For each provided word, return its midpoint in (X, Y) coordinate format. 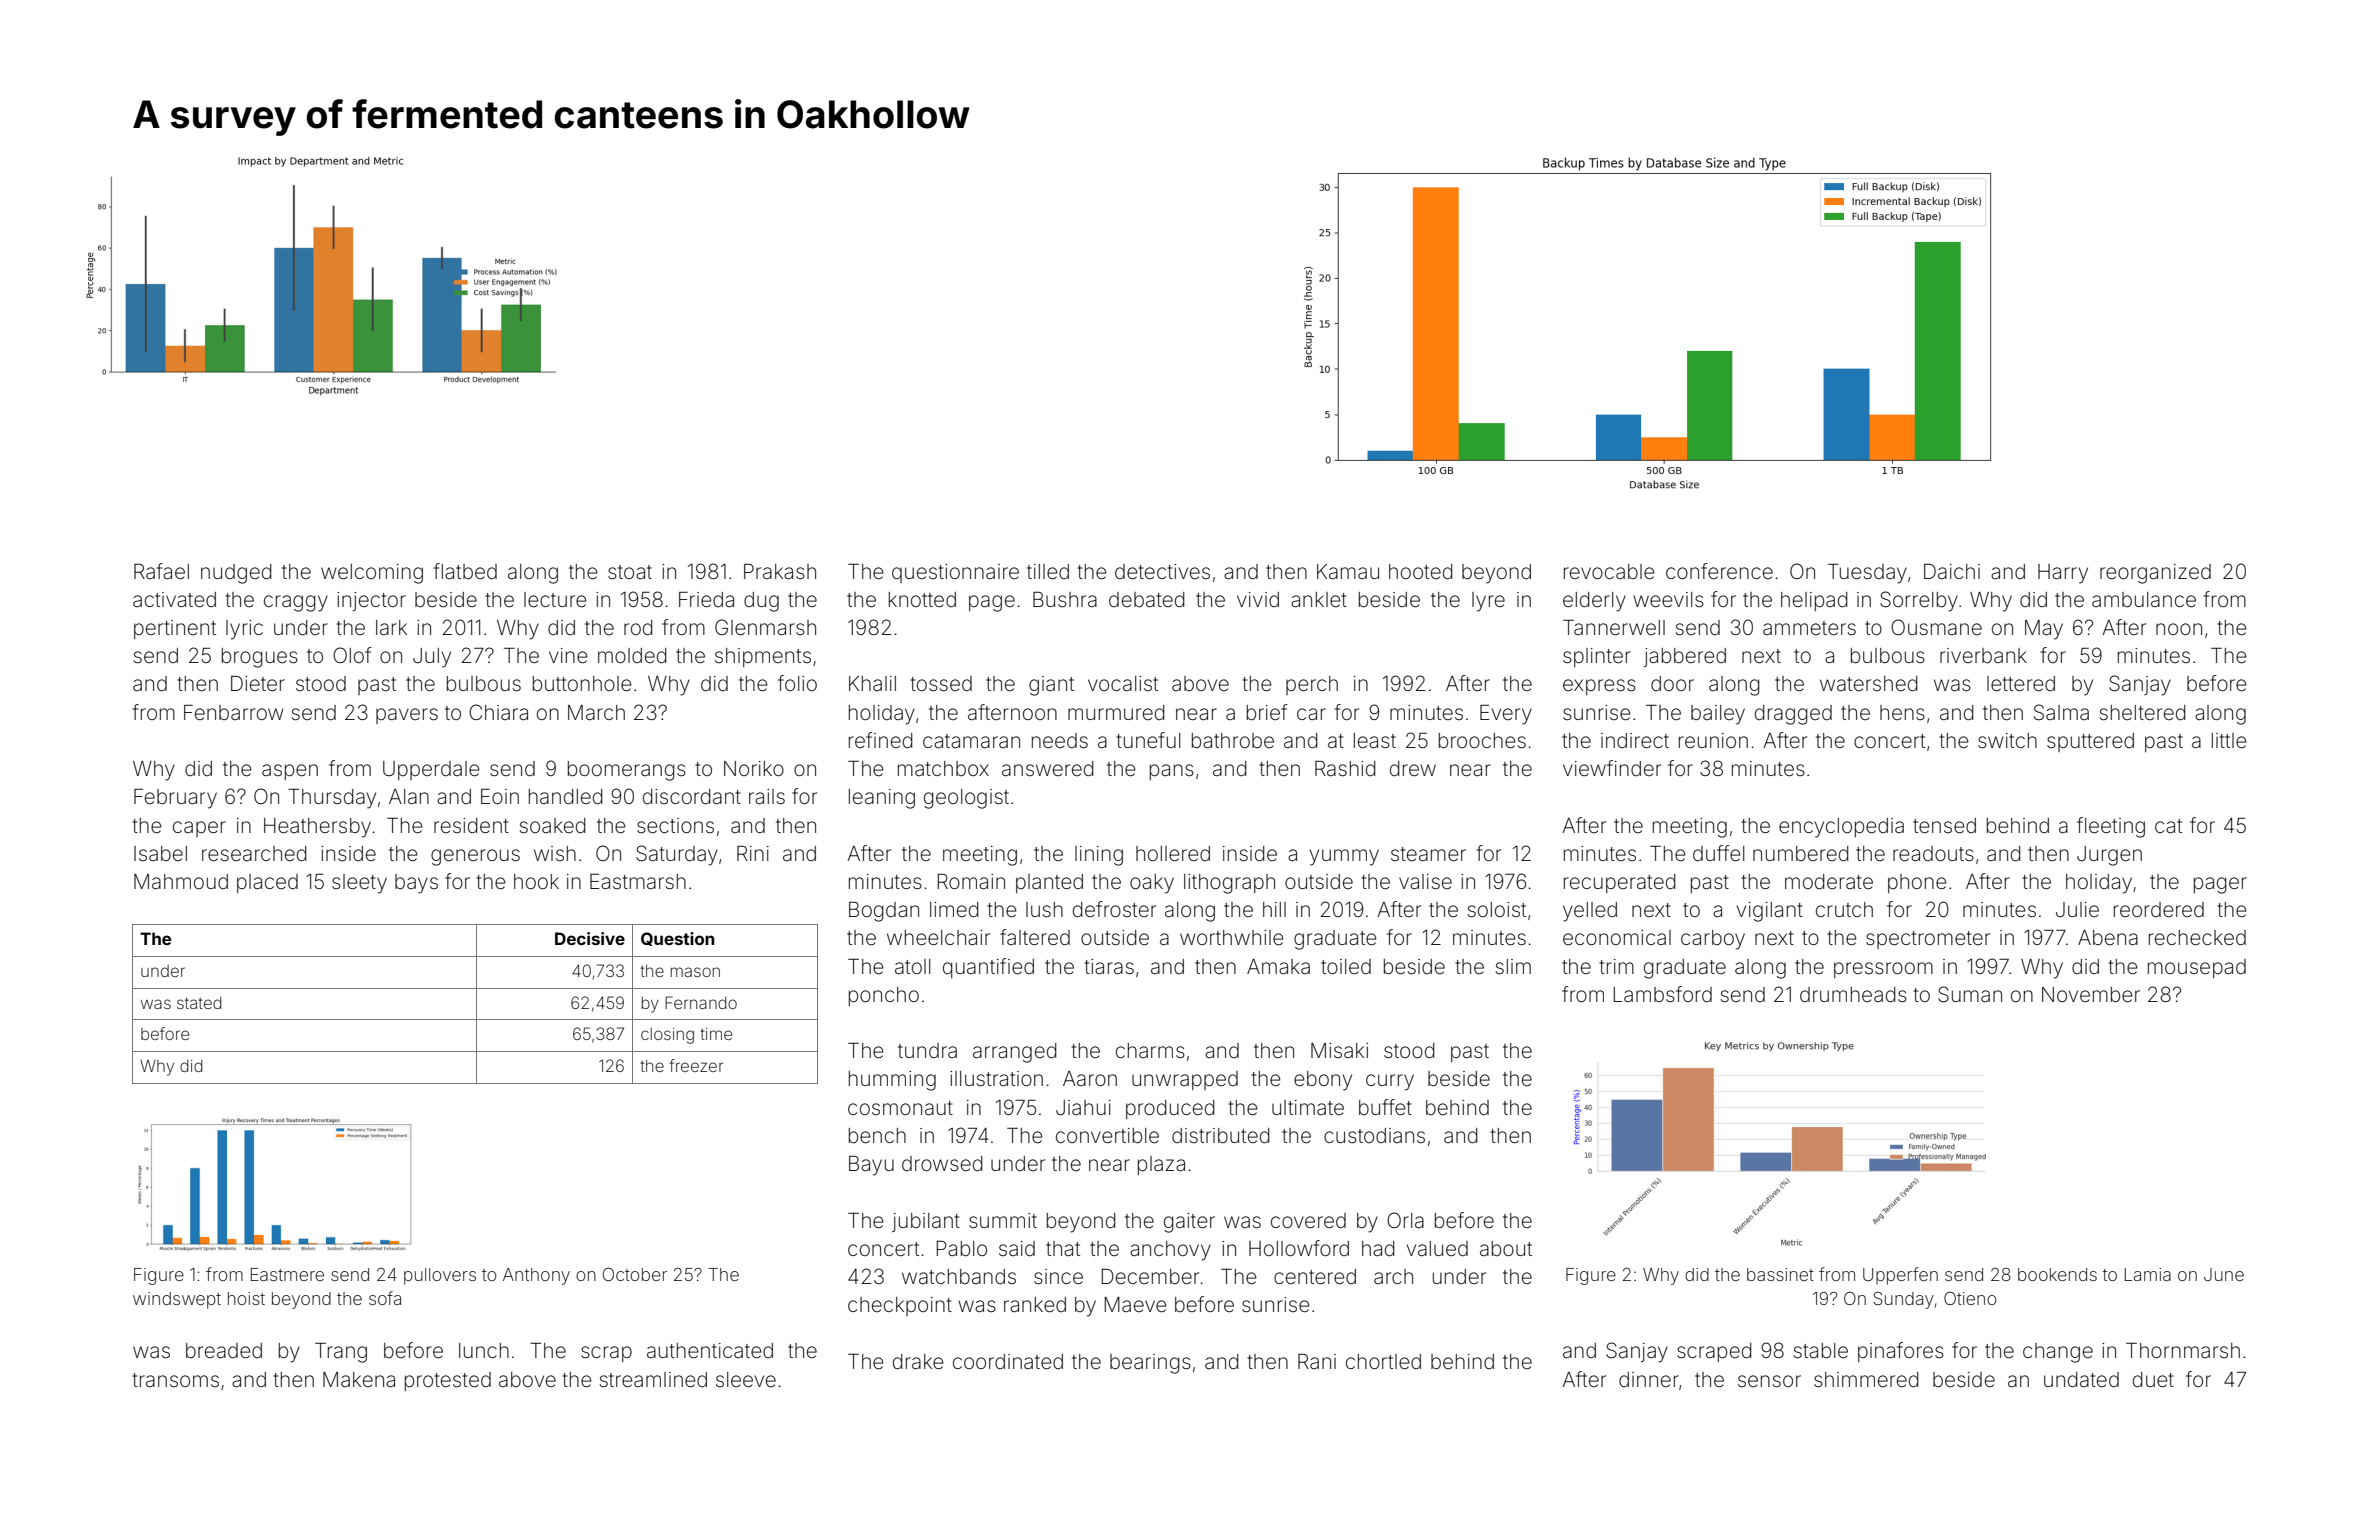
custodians (1374, 1135)
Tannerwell (1614, 627)
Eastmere (287, 1274)
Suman (1970, 994)
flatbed (465, 571)
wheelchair (938, 938)
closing (667, 1036)
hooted (1421, 571)
